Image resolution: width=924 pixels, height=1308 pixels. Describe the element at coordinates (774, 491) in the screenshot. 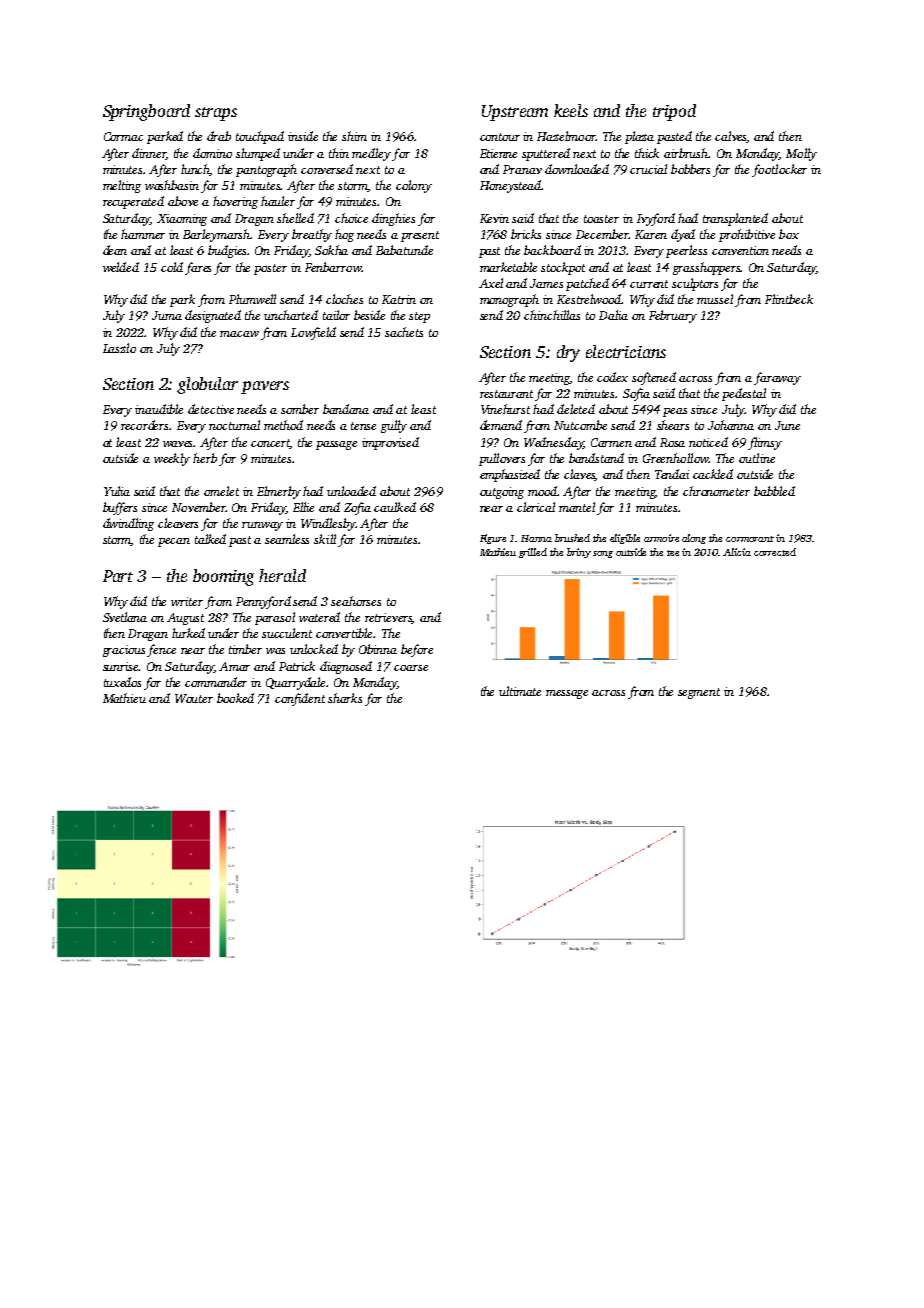

I see `babbled` at that location.
